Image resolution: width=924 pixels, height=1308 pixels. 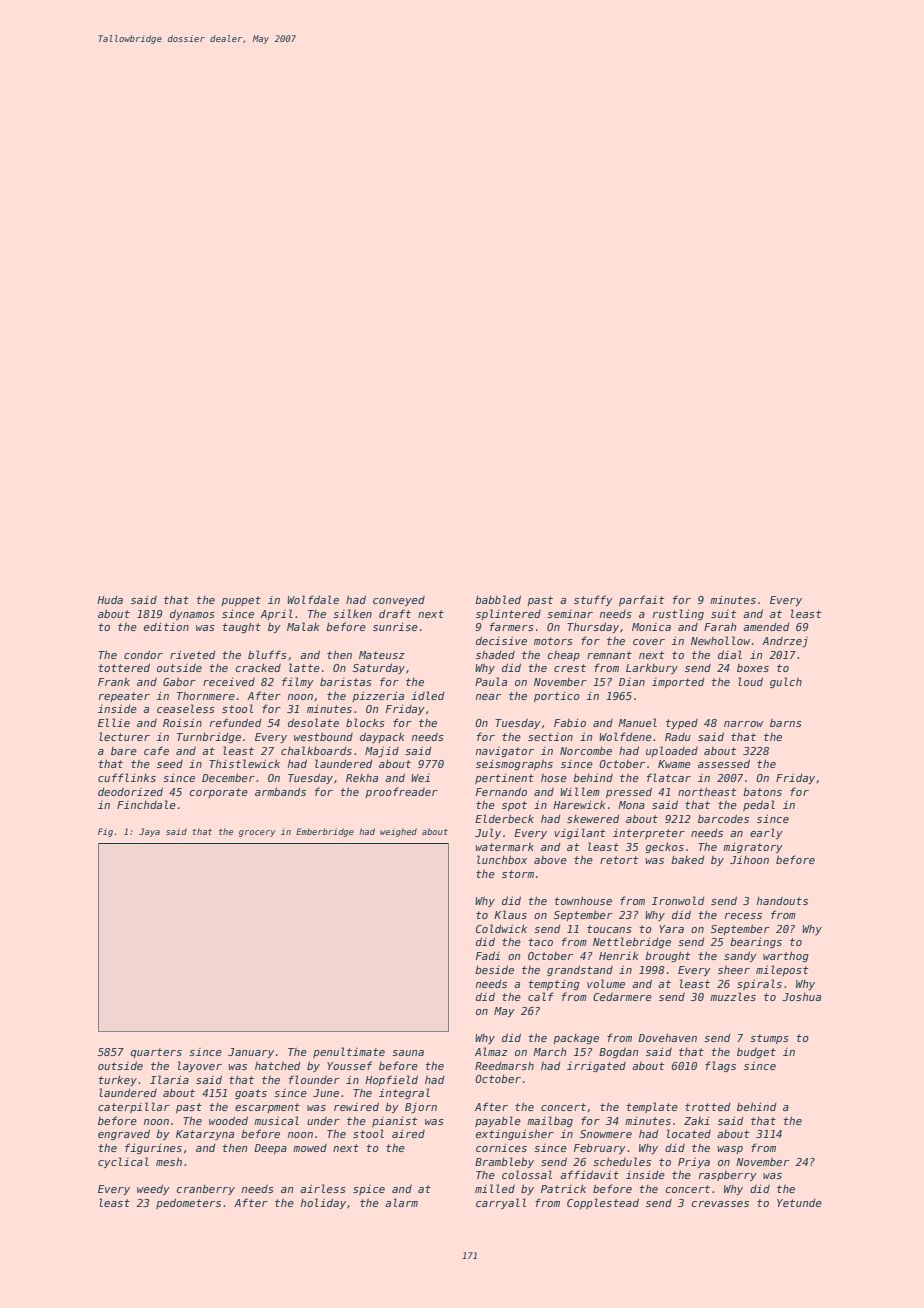 I want to click on Fadi, so click(x=488, y=955).
